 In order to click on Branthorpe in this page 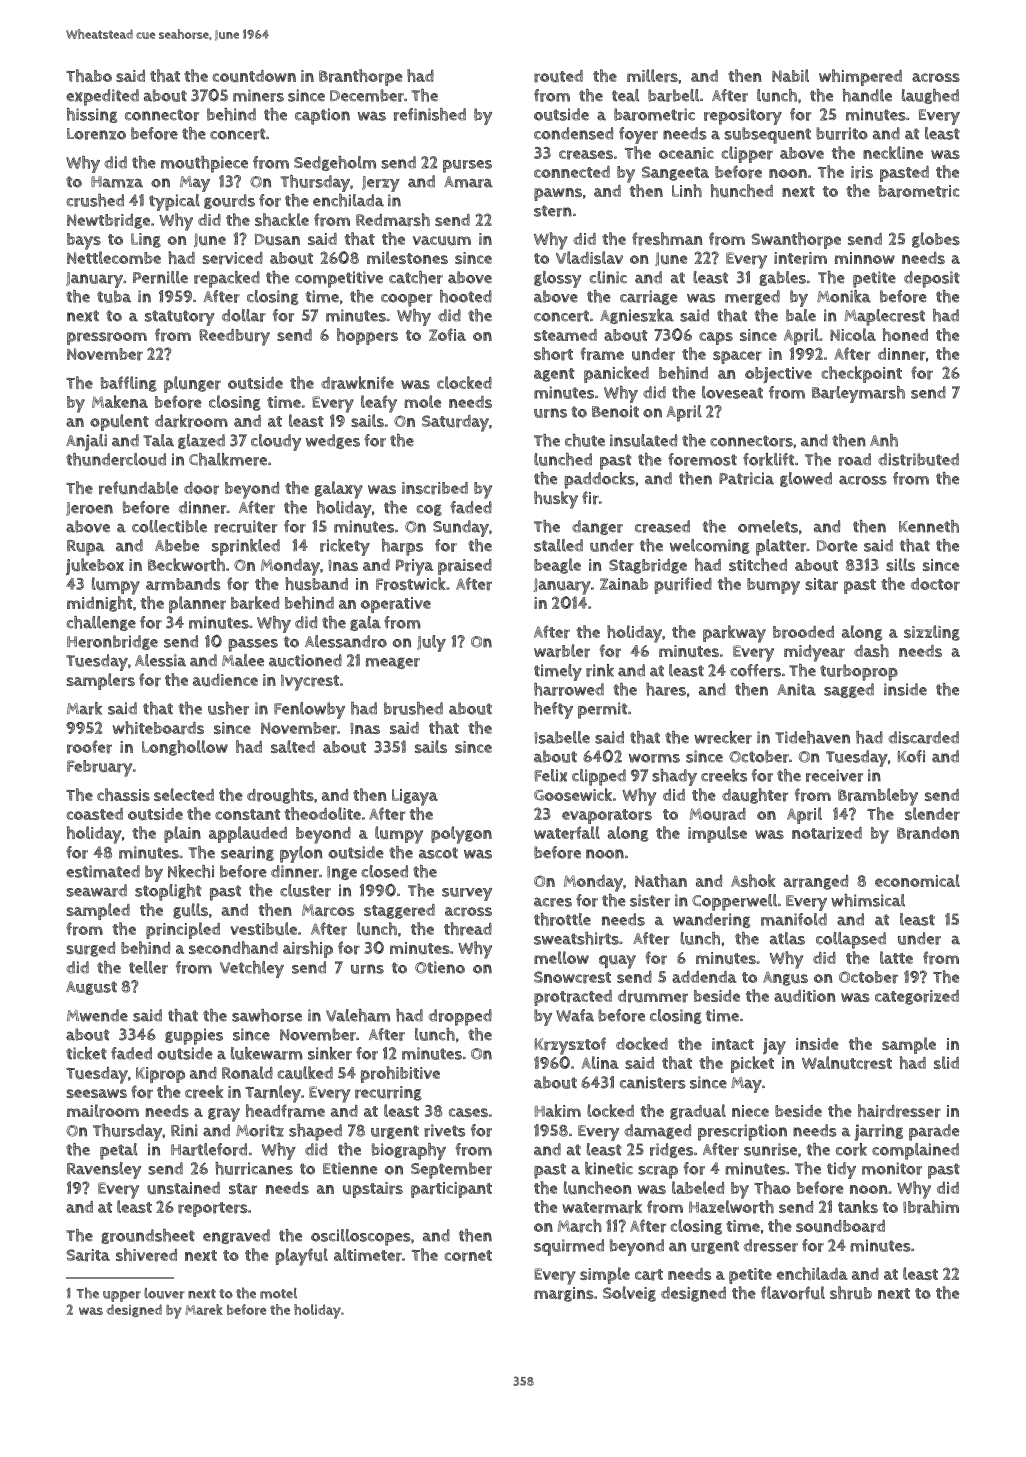, I will do `click(361, 77)`.
